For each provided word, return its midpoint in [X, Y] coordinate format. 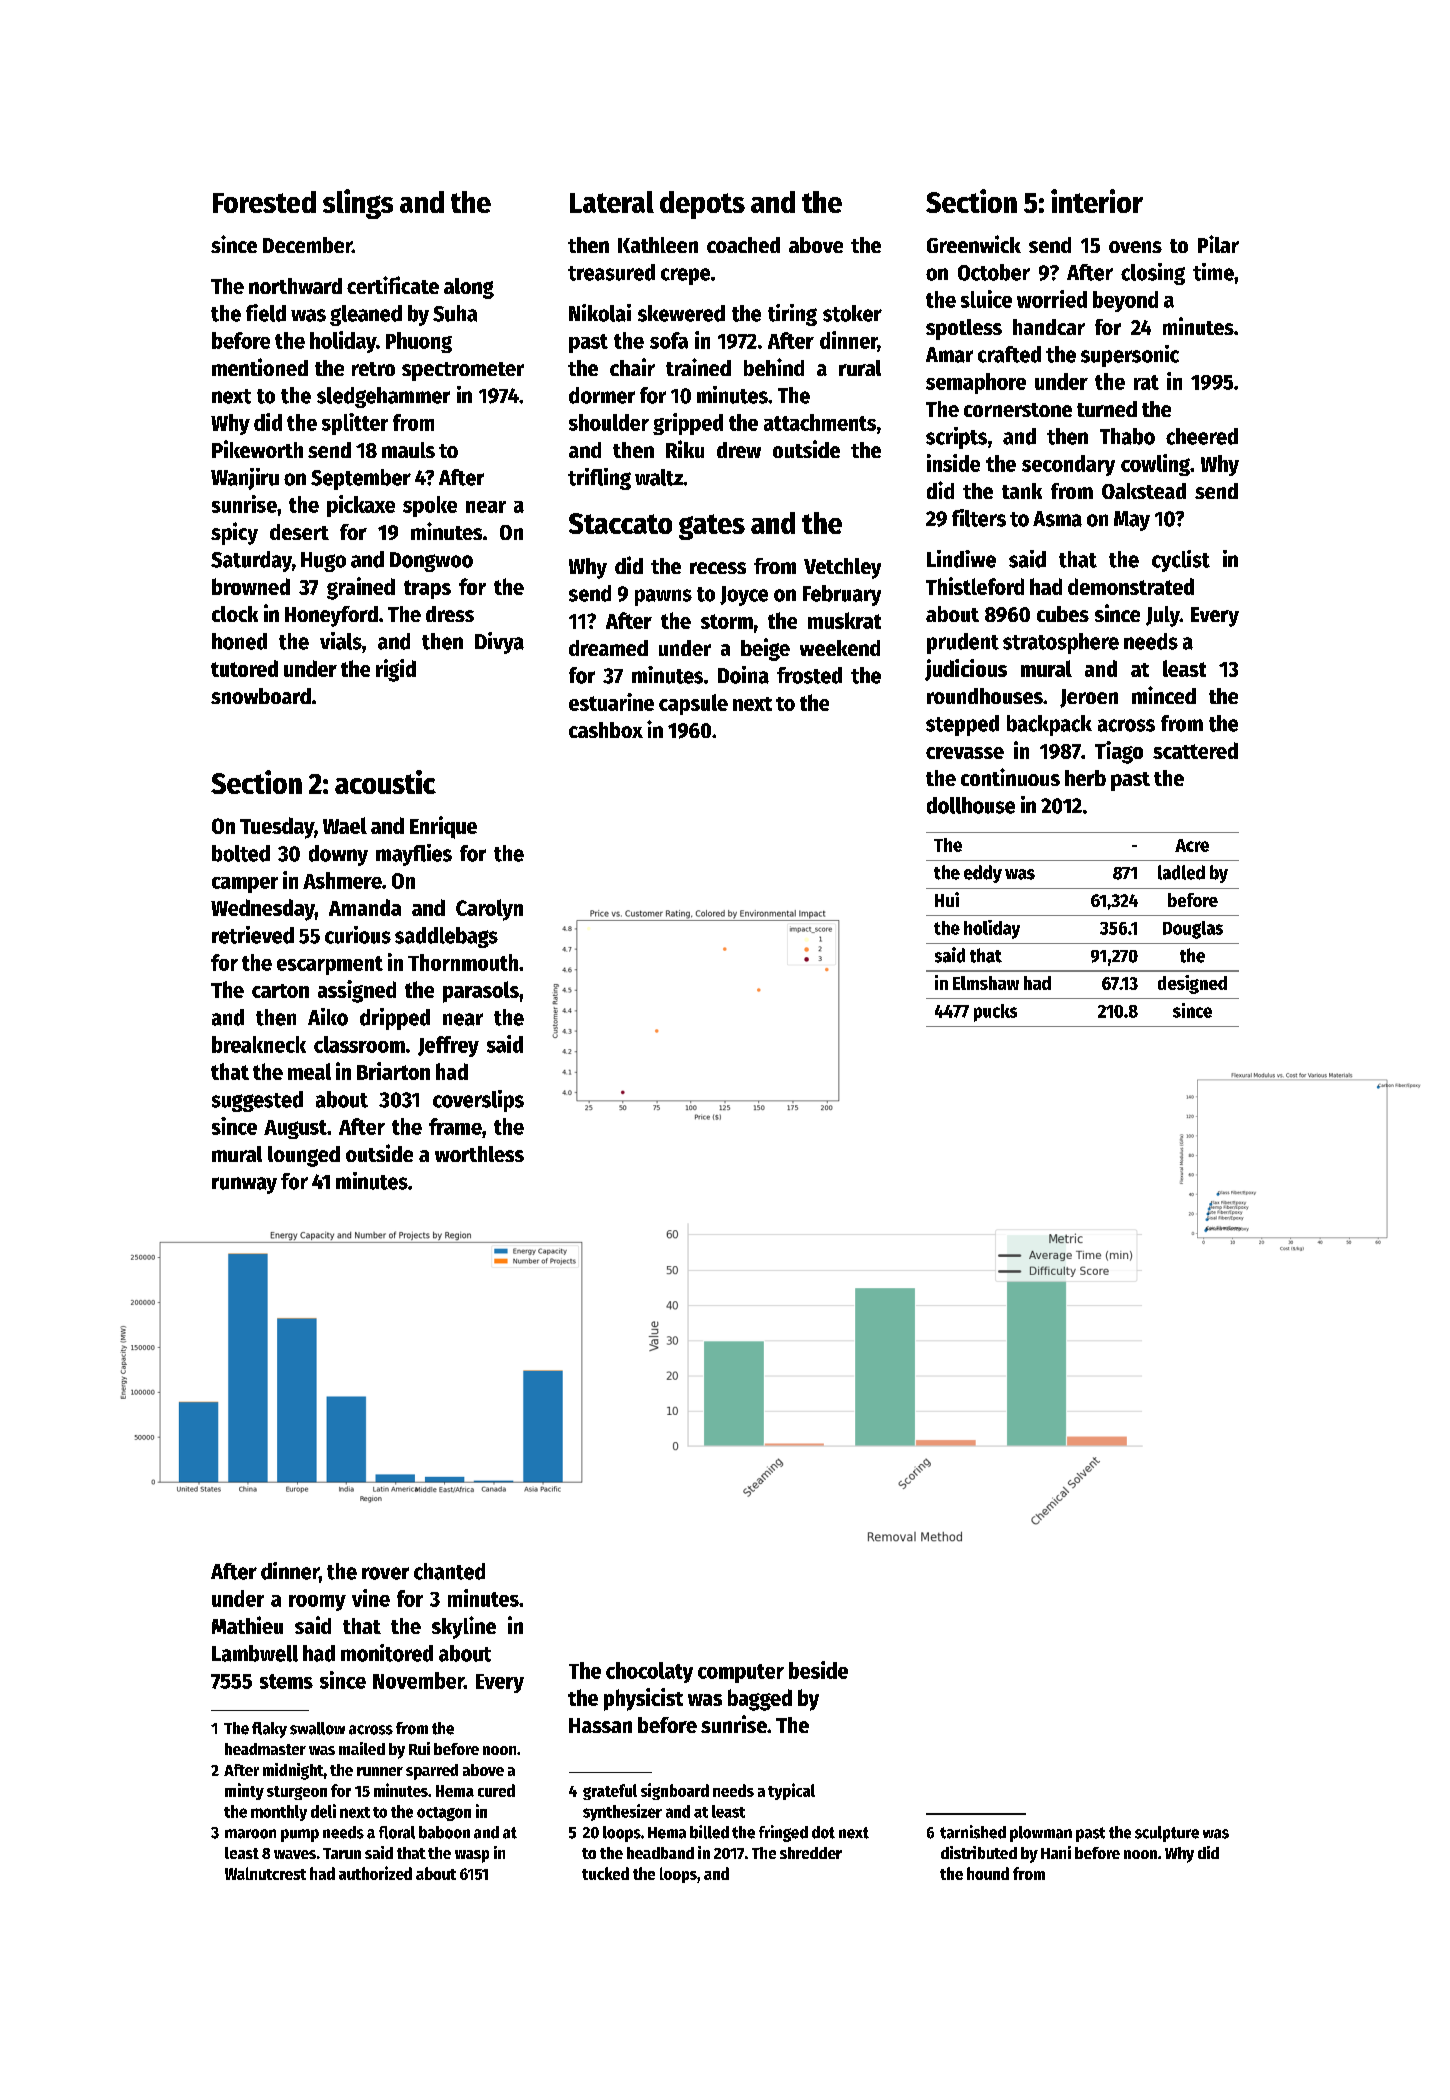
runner [380, 1771]
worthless [479, 1154]
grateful [610, 1792]
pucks [995, 1013]
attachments [820, 422]
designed [1192, 984]
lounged [304, 1156]
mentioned [260, 367]
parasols [481, 992]
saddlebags [446, 937]
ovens [1135, 247]
